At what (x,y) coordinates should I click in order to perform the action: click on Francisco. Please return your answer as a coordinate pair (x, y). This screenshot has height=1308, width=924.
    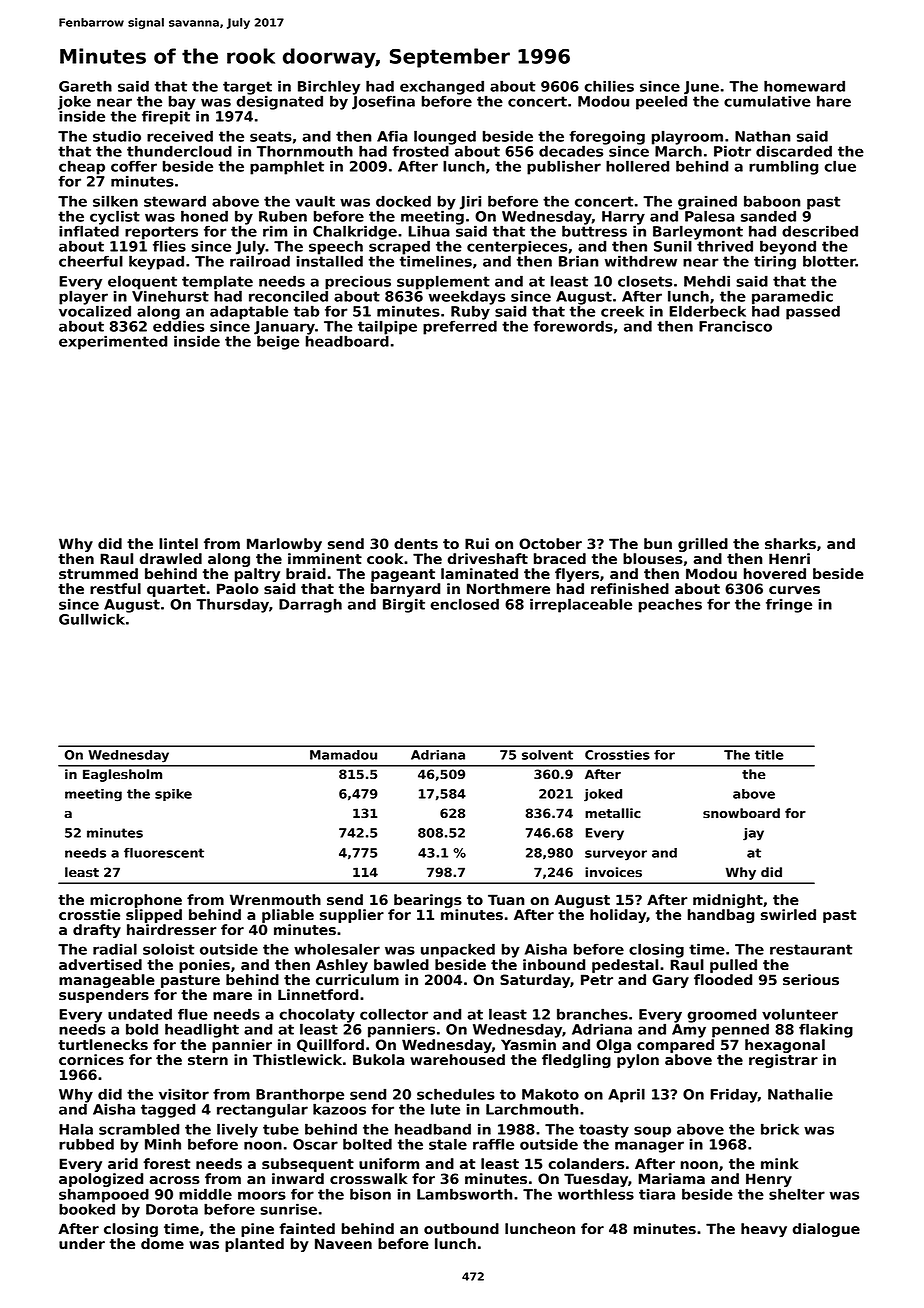
    Looking at the image, I should click on (735, 326).
